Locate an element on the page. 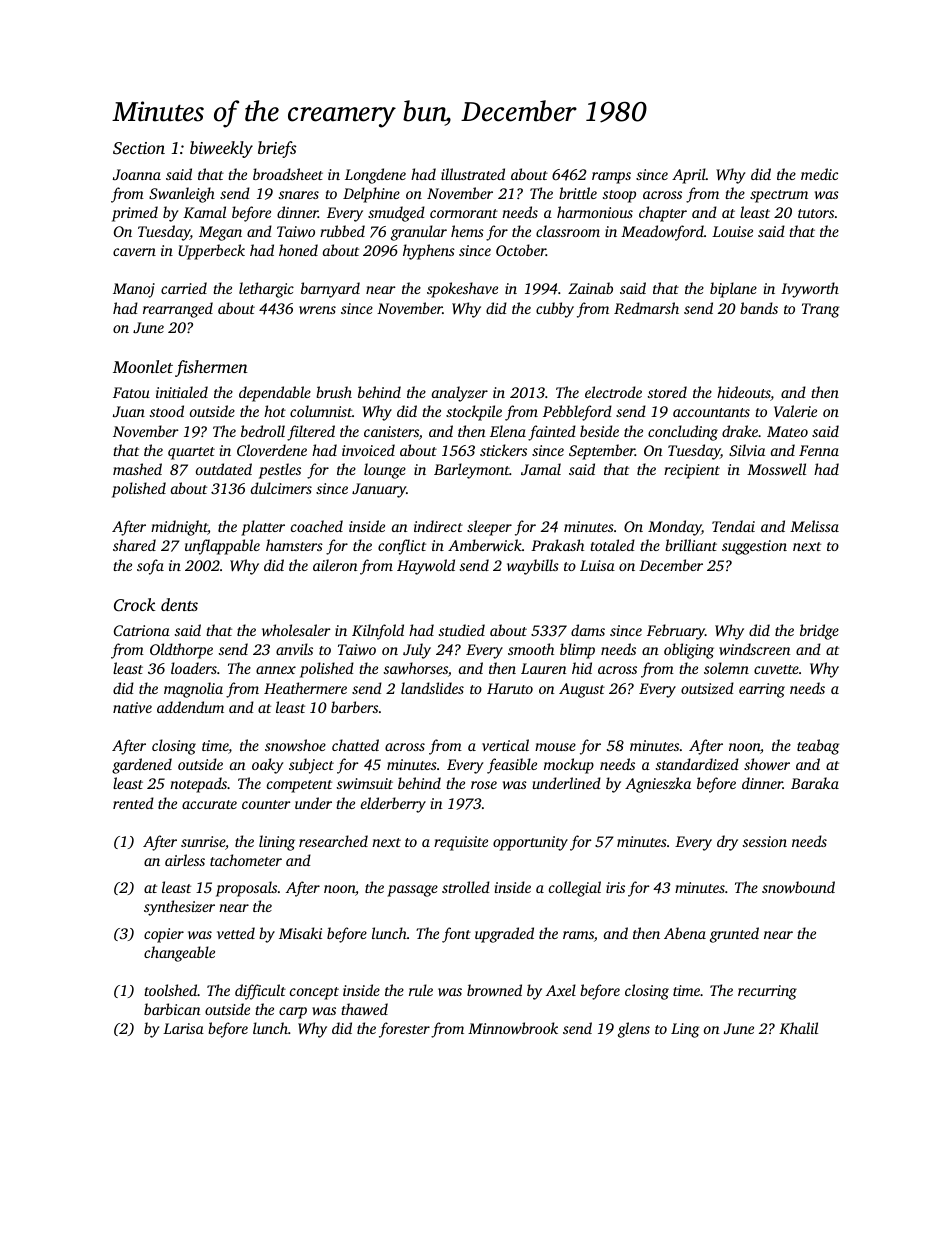 The width and height of the page is (952, 1233). Ivyworth is located at coordinates (810, 290).
